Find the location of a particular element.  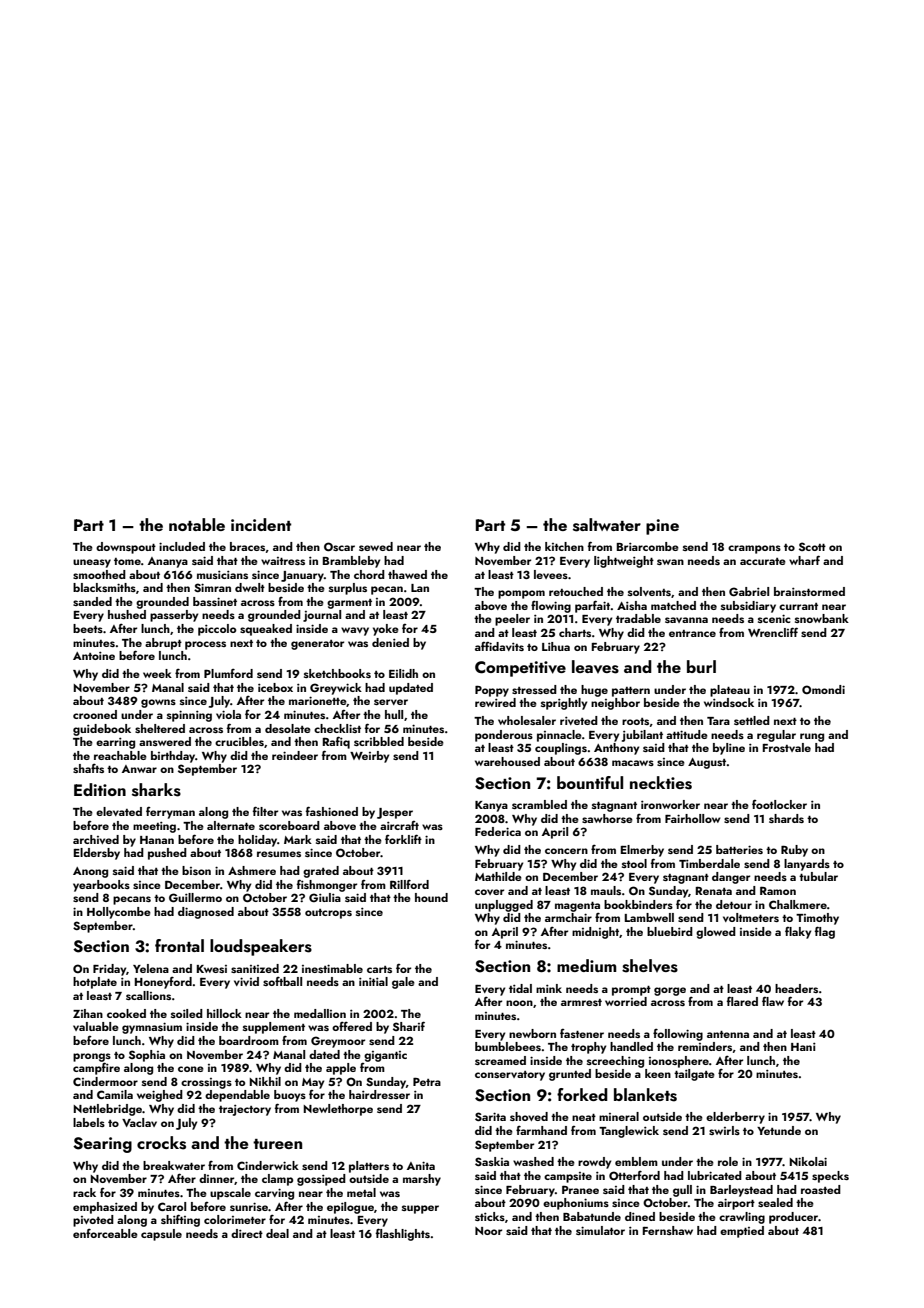

sanded is located at coordinates (92, 601).
